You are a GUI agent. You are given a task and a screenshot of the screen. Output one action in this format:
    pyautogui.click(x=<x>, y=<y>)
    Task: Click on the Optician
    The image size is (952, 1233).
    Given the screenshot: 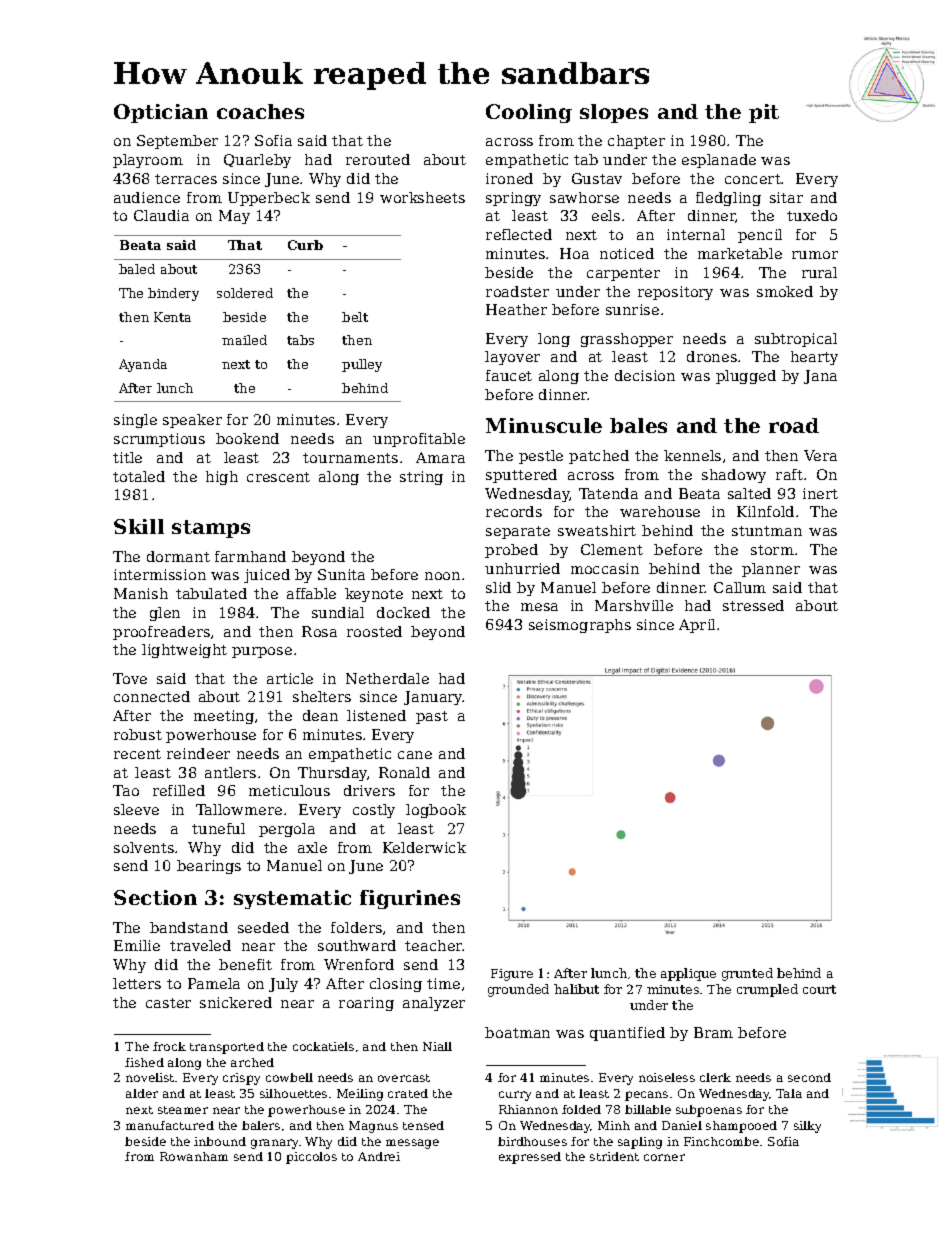 What is the action you would take?
    pyautogui.click(x=161, y=113)
